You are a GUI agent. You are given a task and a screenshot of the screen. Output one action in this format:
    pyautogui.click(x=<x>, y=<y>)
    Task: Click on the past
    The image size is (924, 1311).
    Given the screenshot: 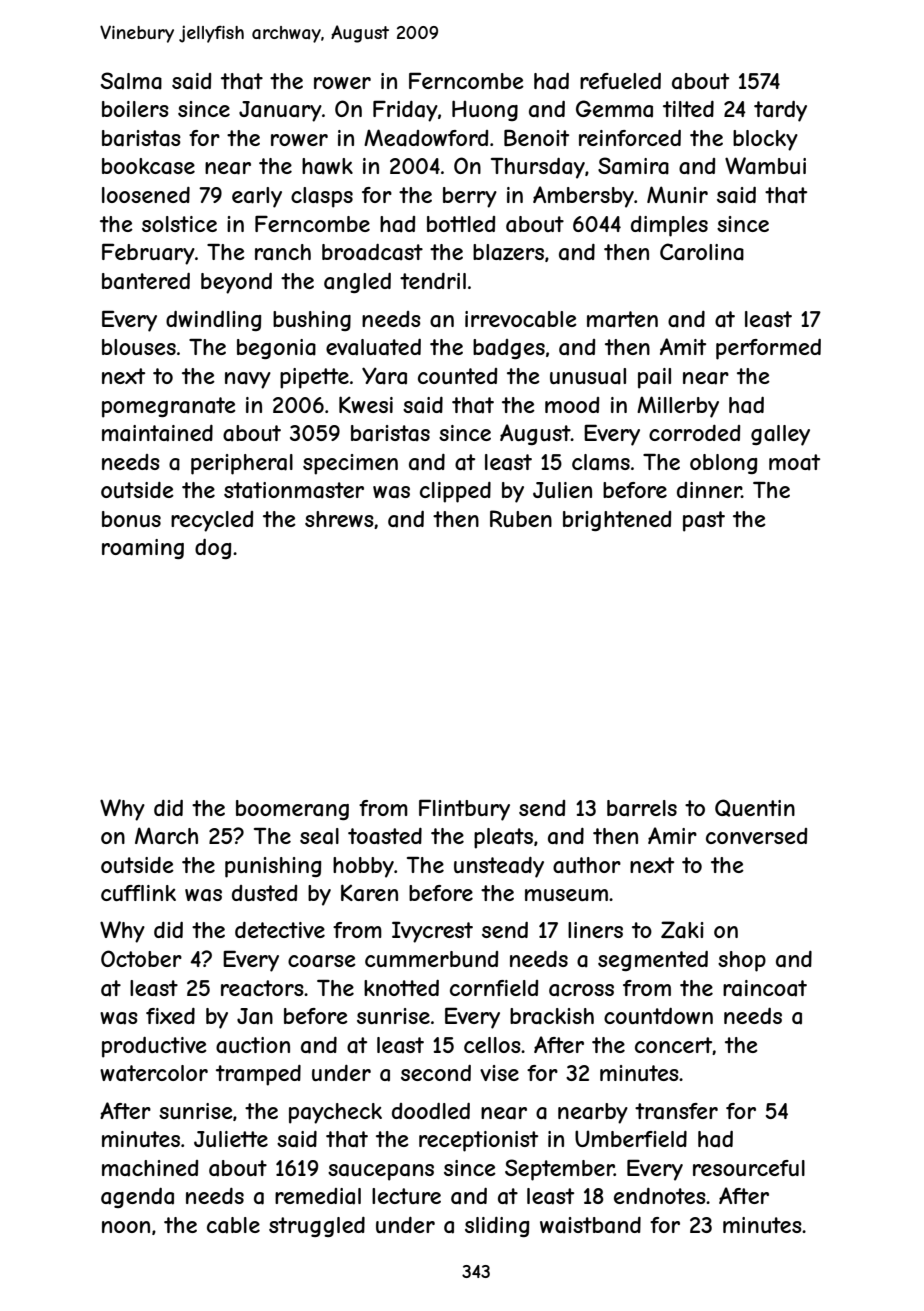 What is the action you would take?
    pyautogui.click(x=704, y=521)
